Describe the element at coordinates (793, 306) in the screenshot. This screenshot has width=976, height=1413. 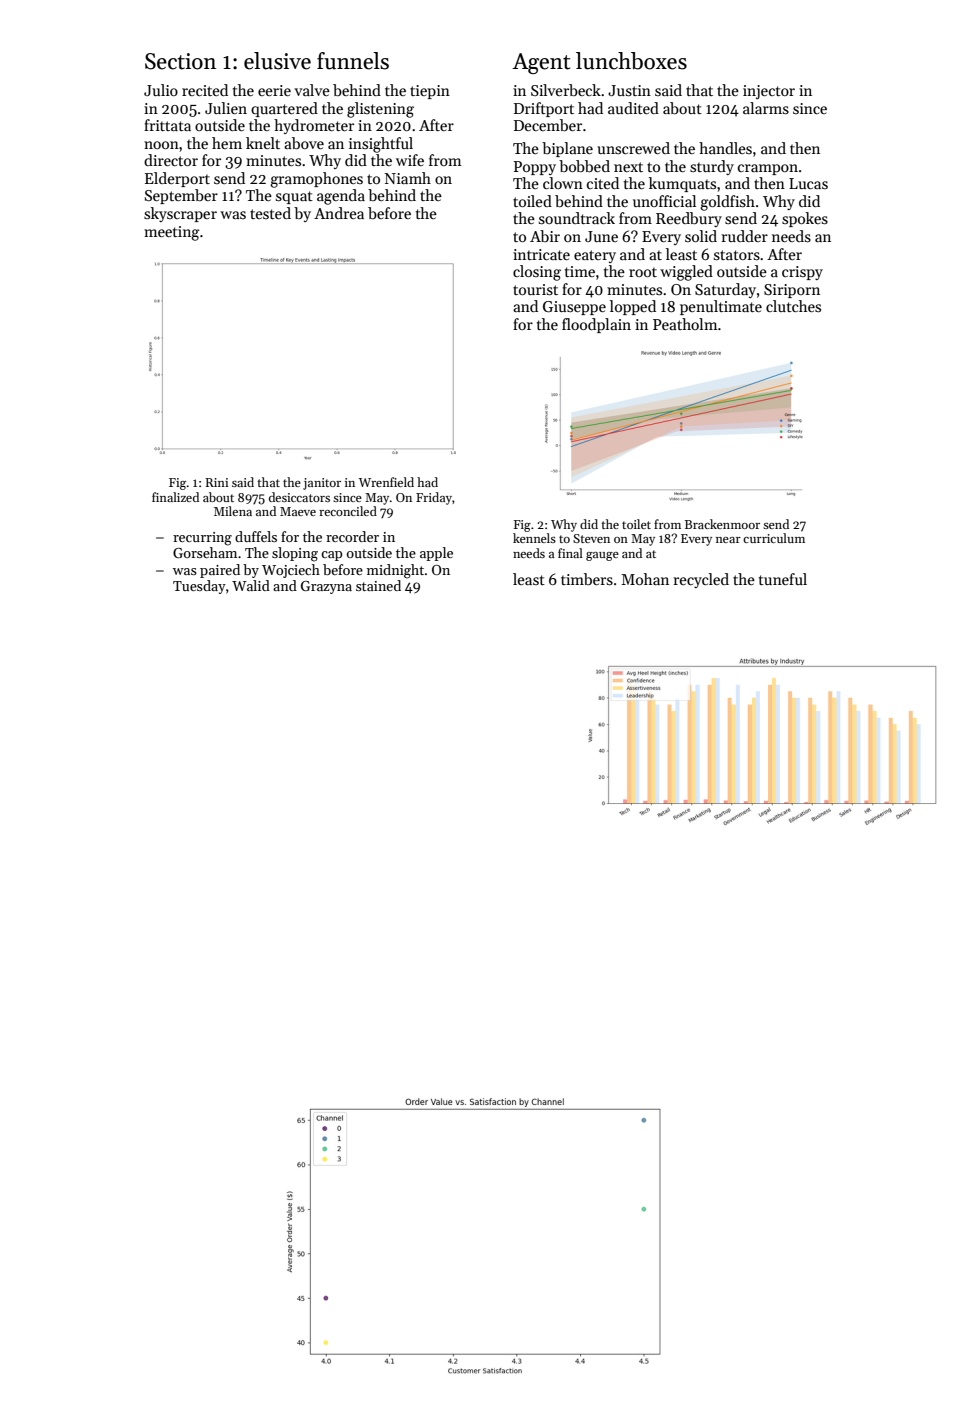
I see `clutches` at that location.
